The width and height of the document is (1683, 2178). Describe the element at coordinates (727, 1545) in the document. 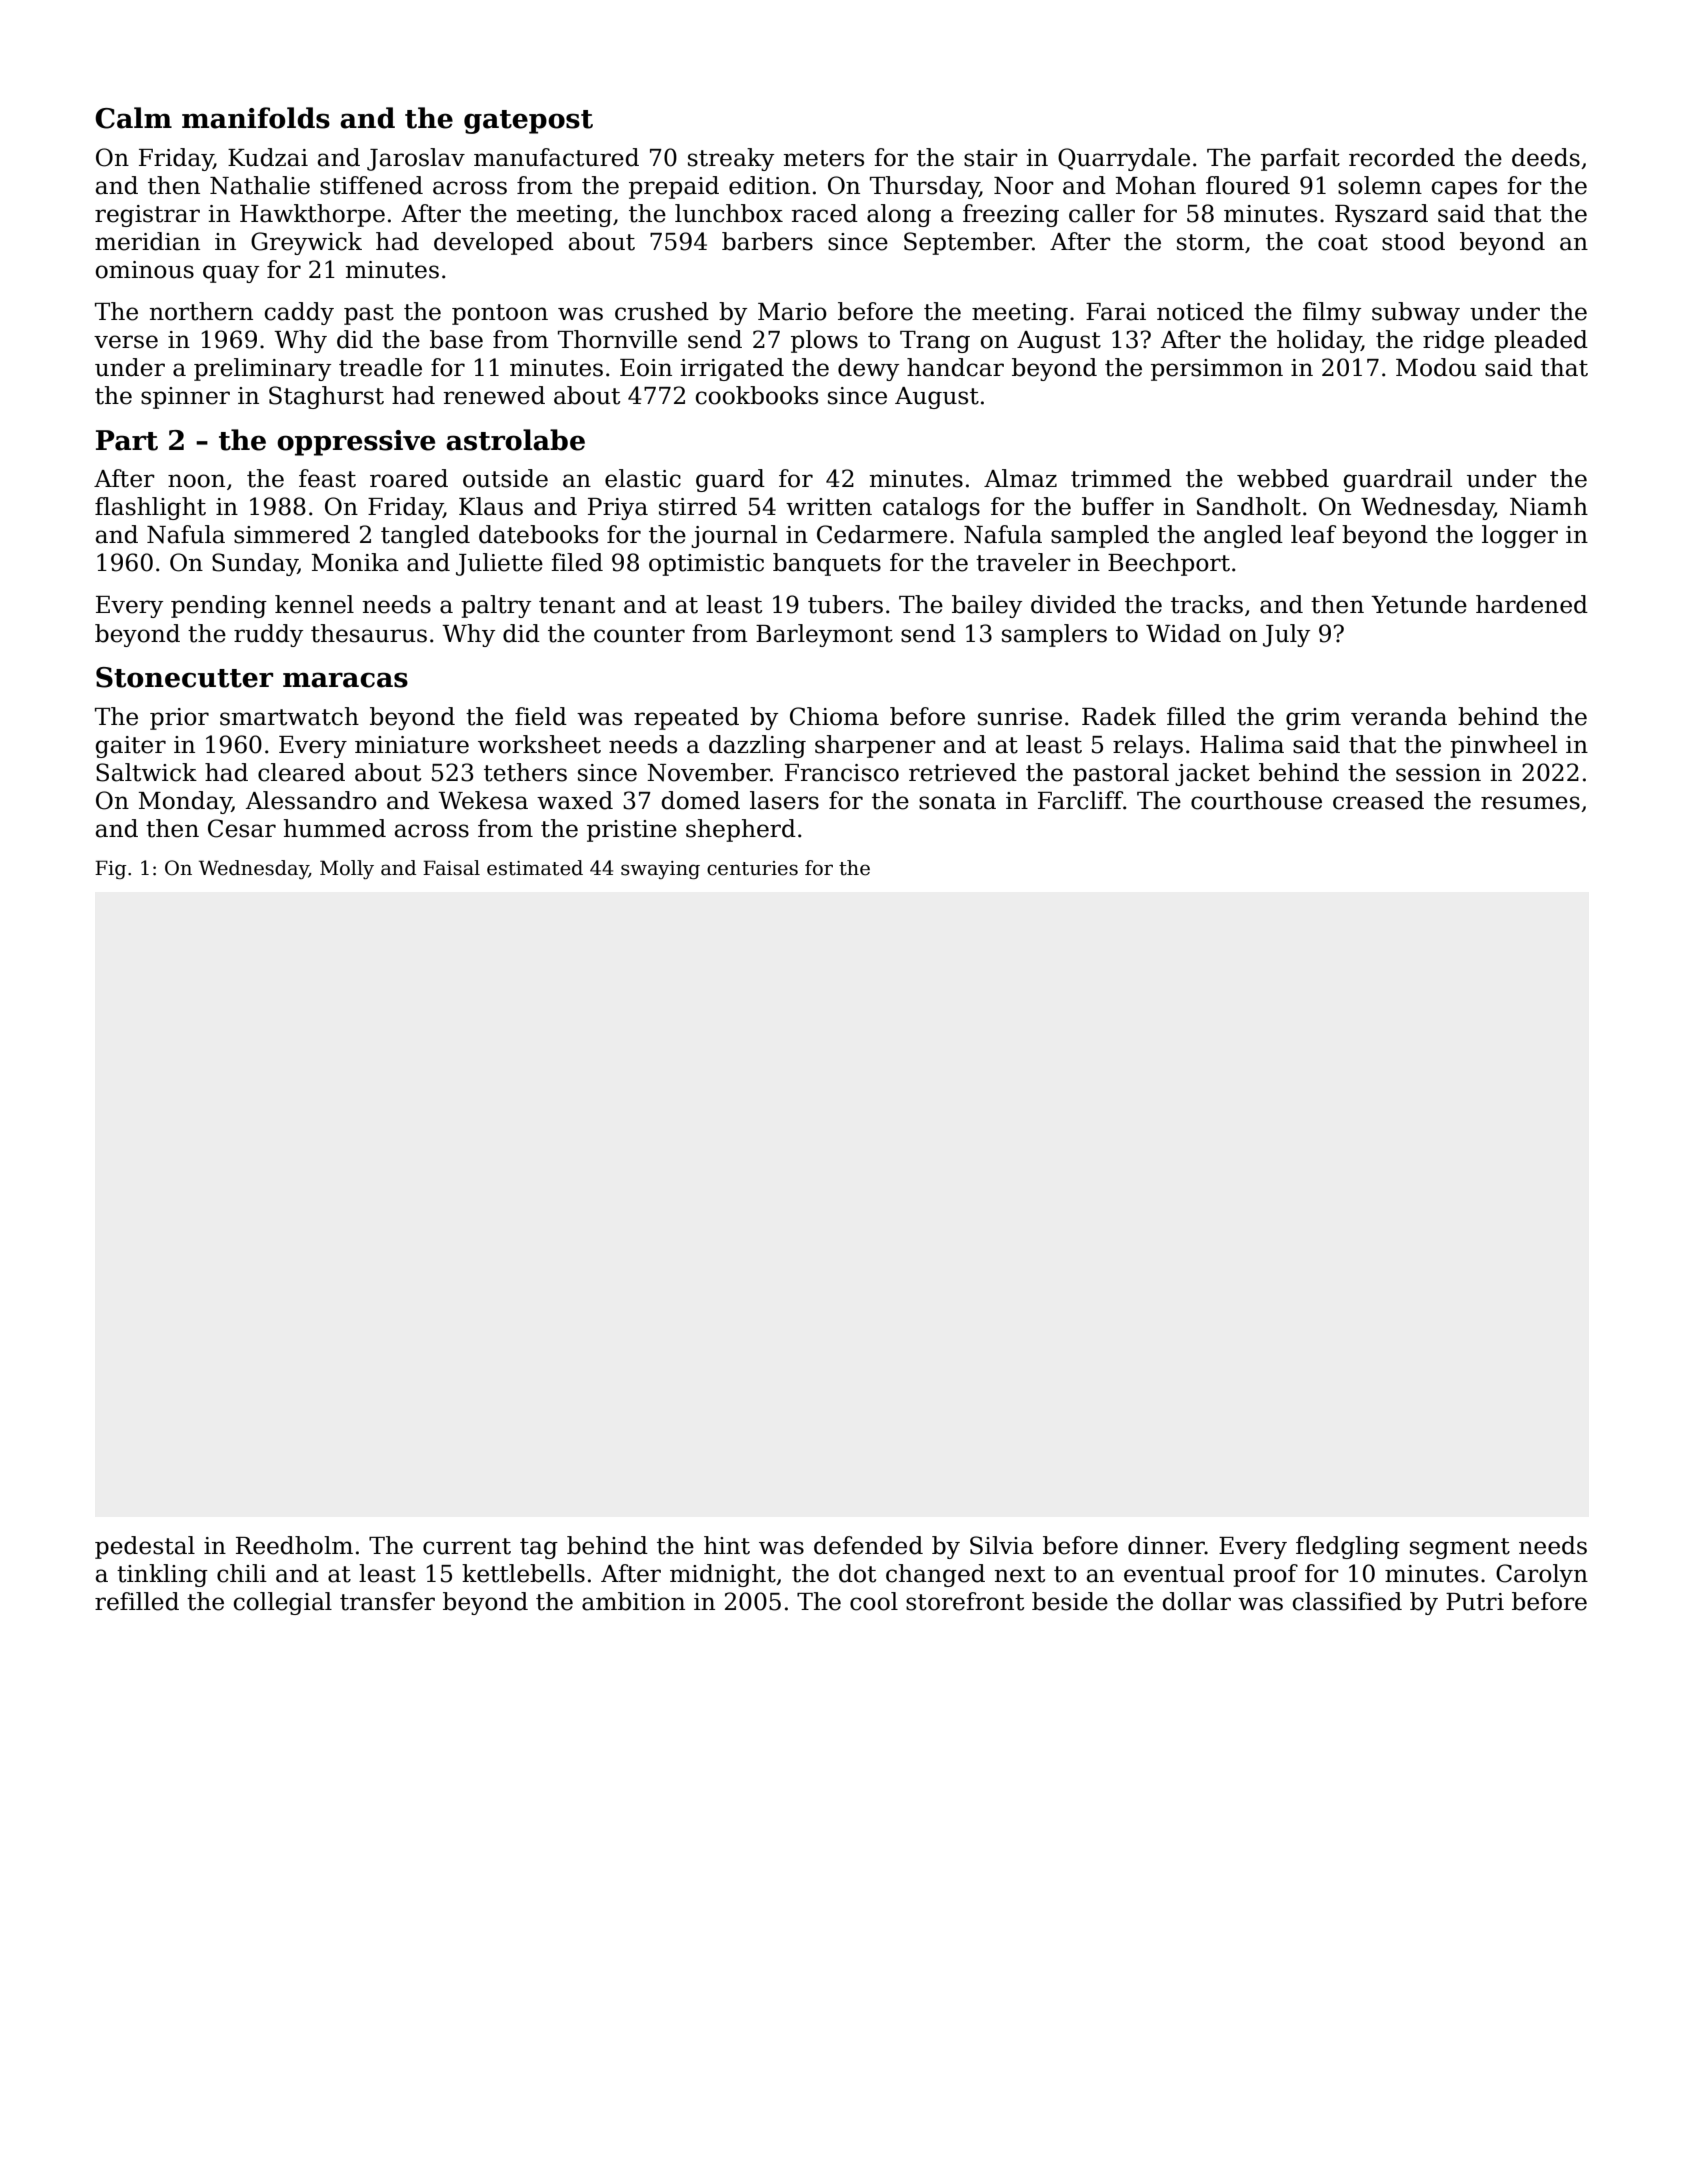

I see `hint` at that location.
